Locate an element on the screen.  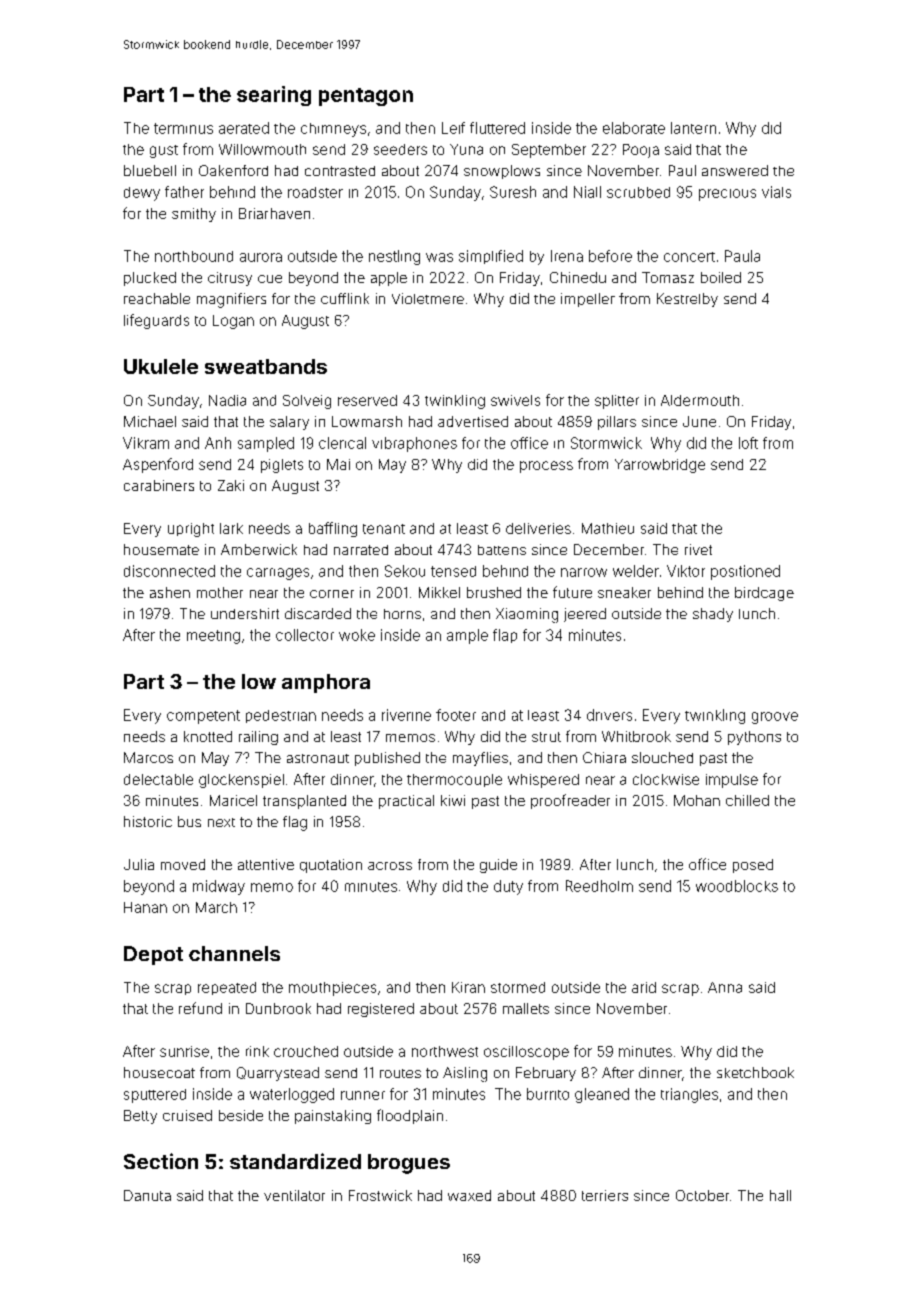
Anna is located at coordinates (725, 987).
